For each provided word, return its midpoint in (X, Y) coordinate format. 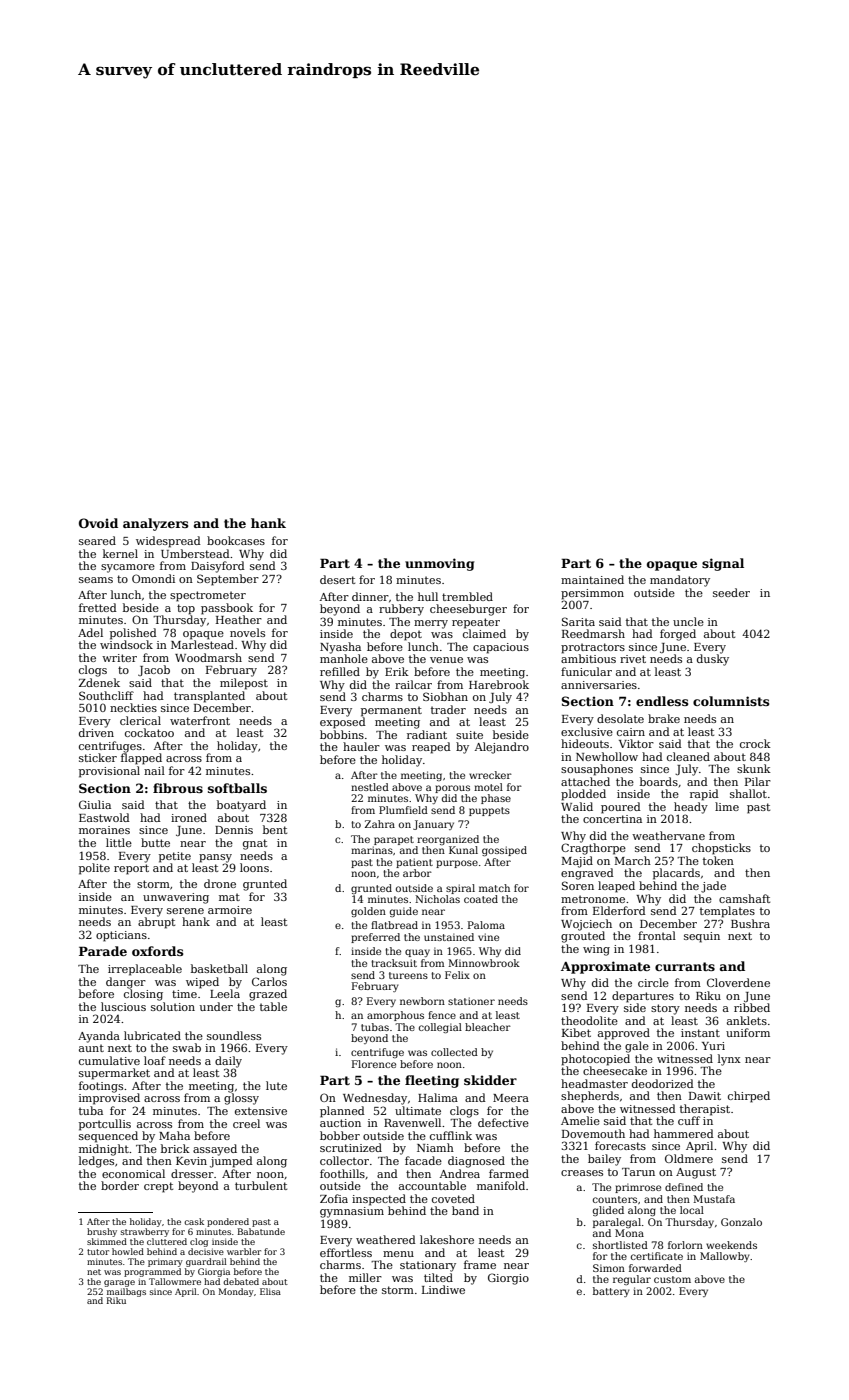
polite (94, 869)
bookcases (236, 540)
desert (337, 579)
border (120, 1185)
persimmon (592, 594)
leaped (616, 887)
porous (452, 789)
